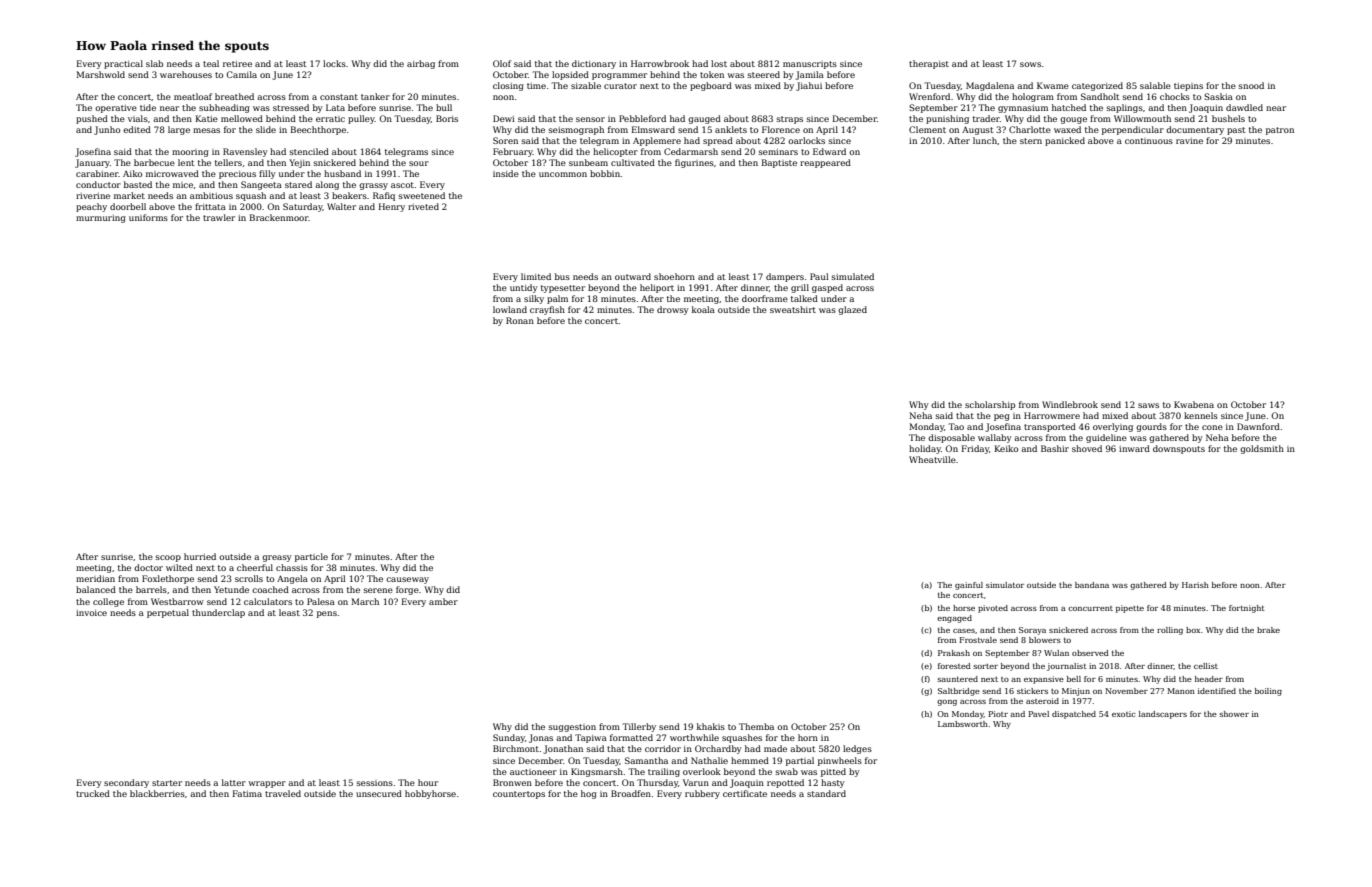  Describe the element at coordinates (696, 782) in the screenshot. I see `Varun` at that location.
